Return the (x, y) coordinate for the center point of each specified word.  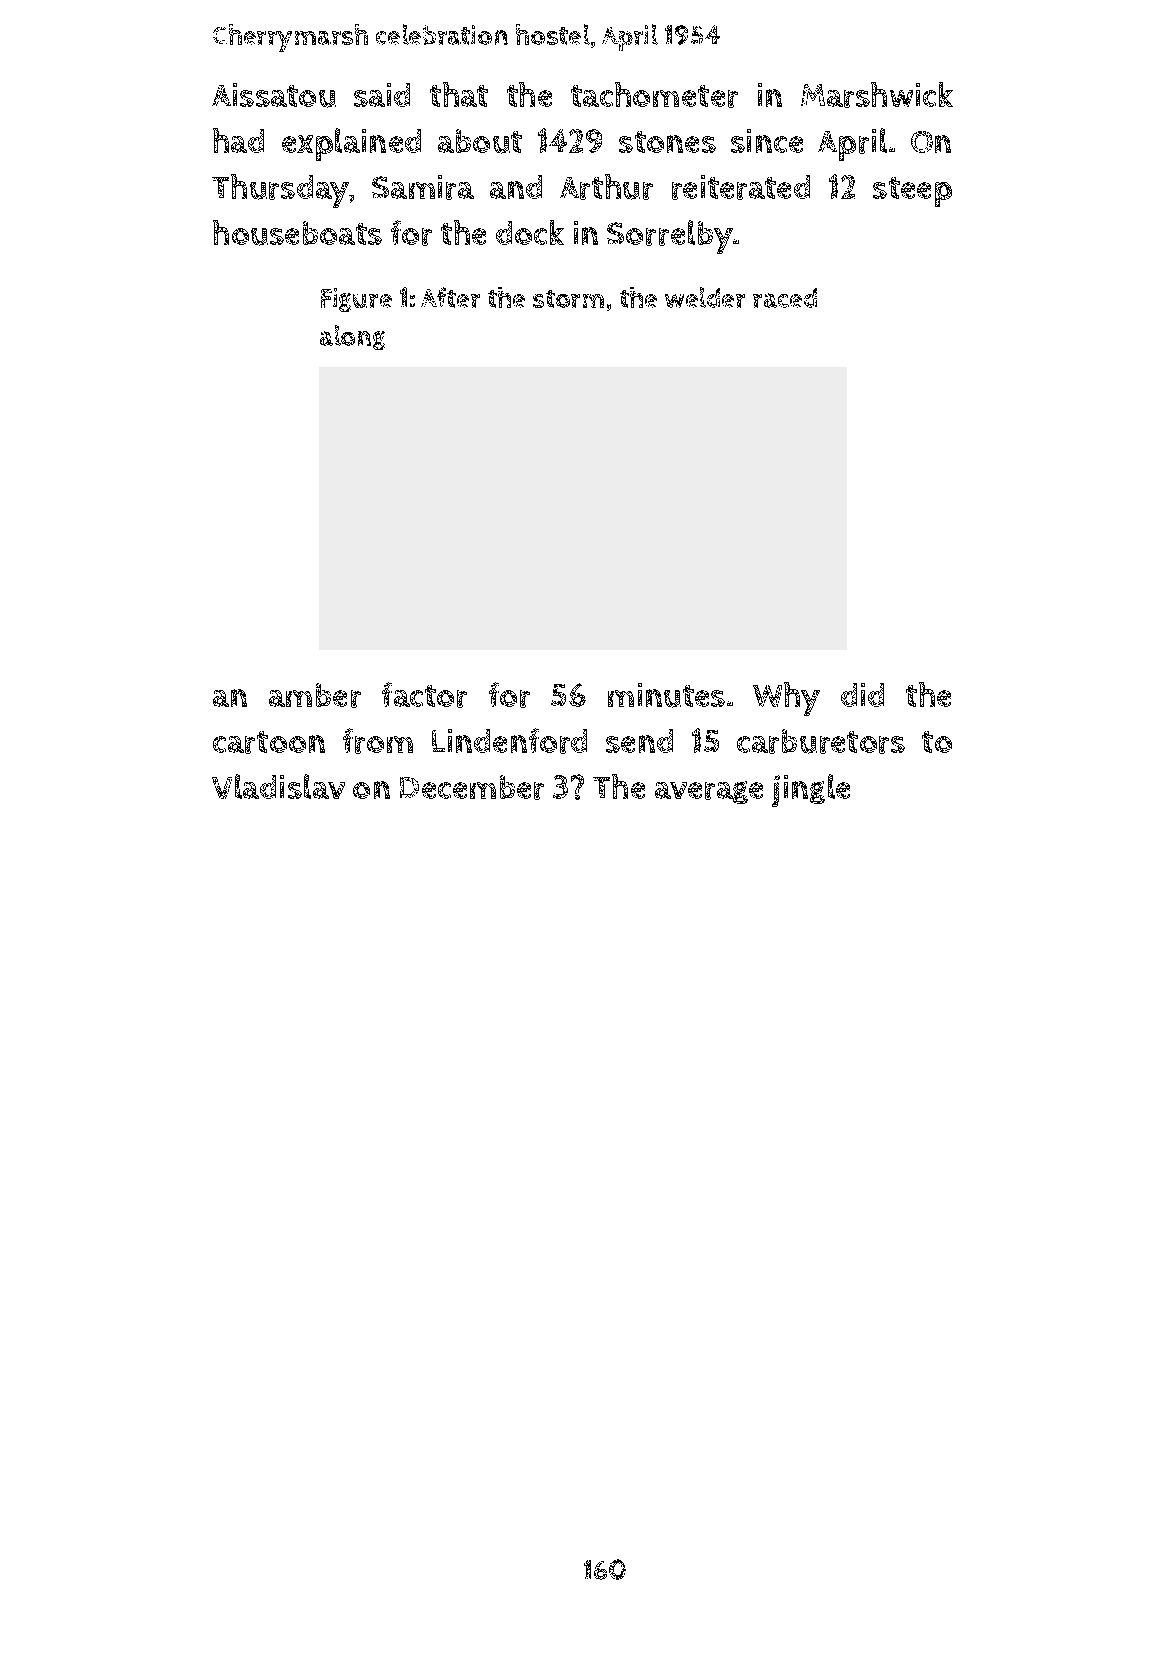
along (352, 337)
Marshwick (877, 95)
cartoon (269, 742)
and (516, 187)
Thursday (280, 191)
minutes (666, 695)
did (862, 695)
